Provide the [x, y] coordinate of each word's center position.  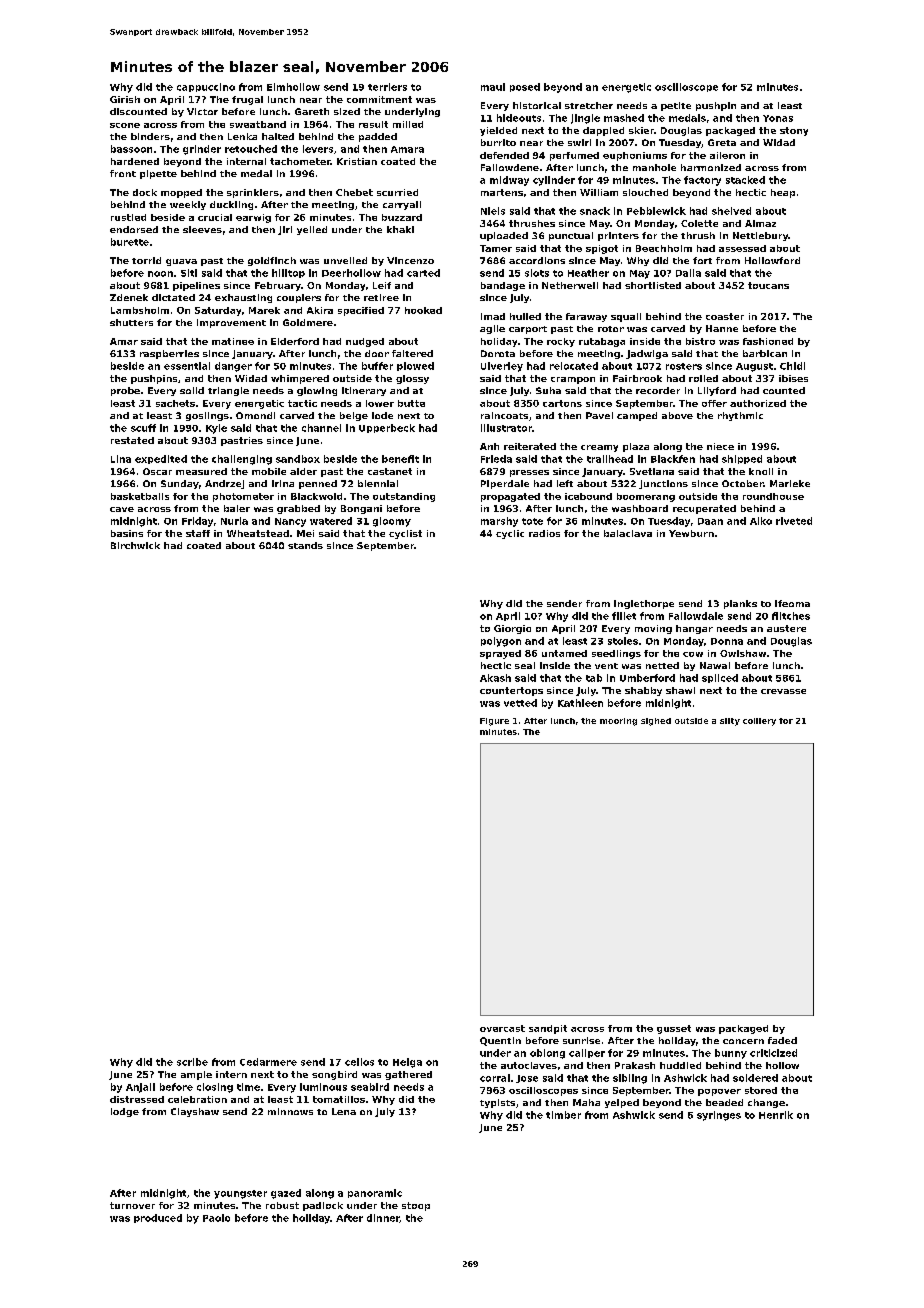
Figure [494, 722]
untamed [564, 653]
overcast [502, 1028]
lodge [125, 1112]
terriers [387, 87]
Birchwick [135, 545]
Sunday [180, 484]
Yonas [778, 118]
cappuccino [206, 87]
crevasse [783, 691]
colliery [759, 722]
